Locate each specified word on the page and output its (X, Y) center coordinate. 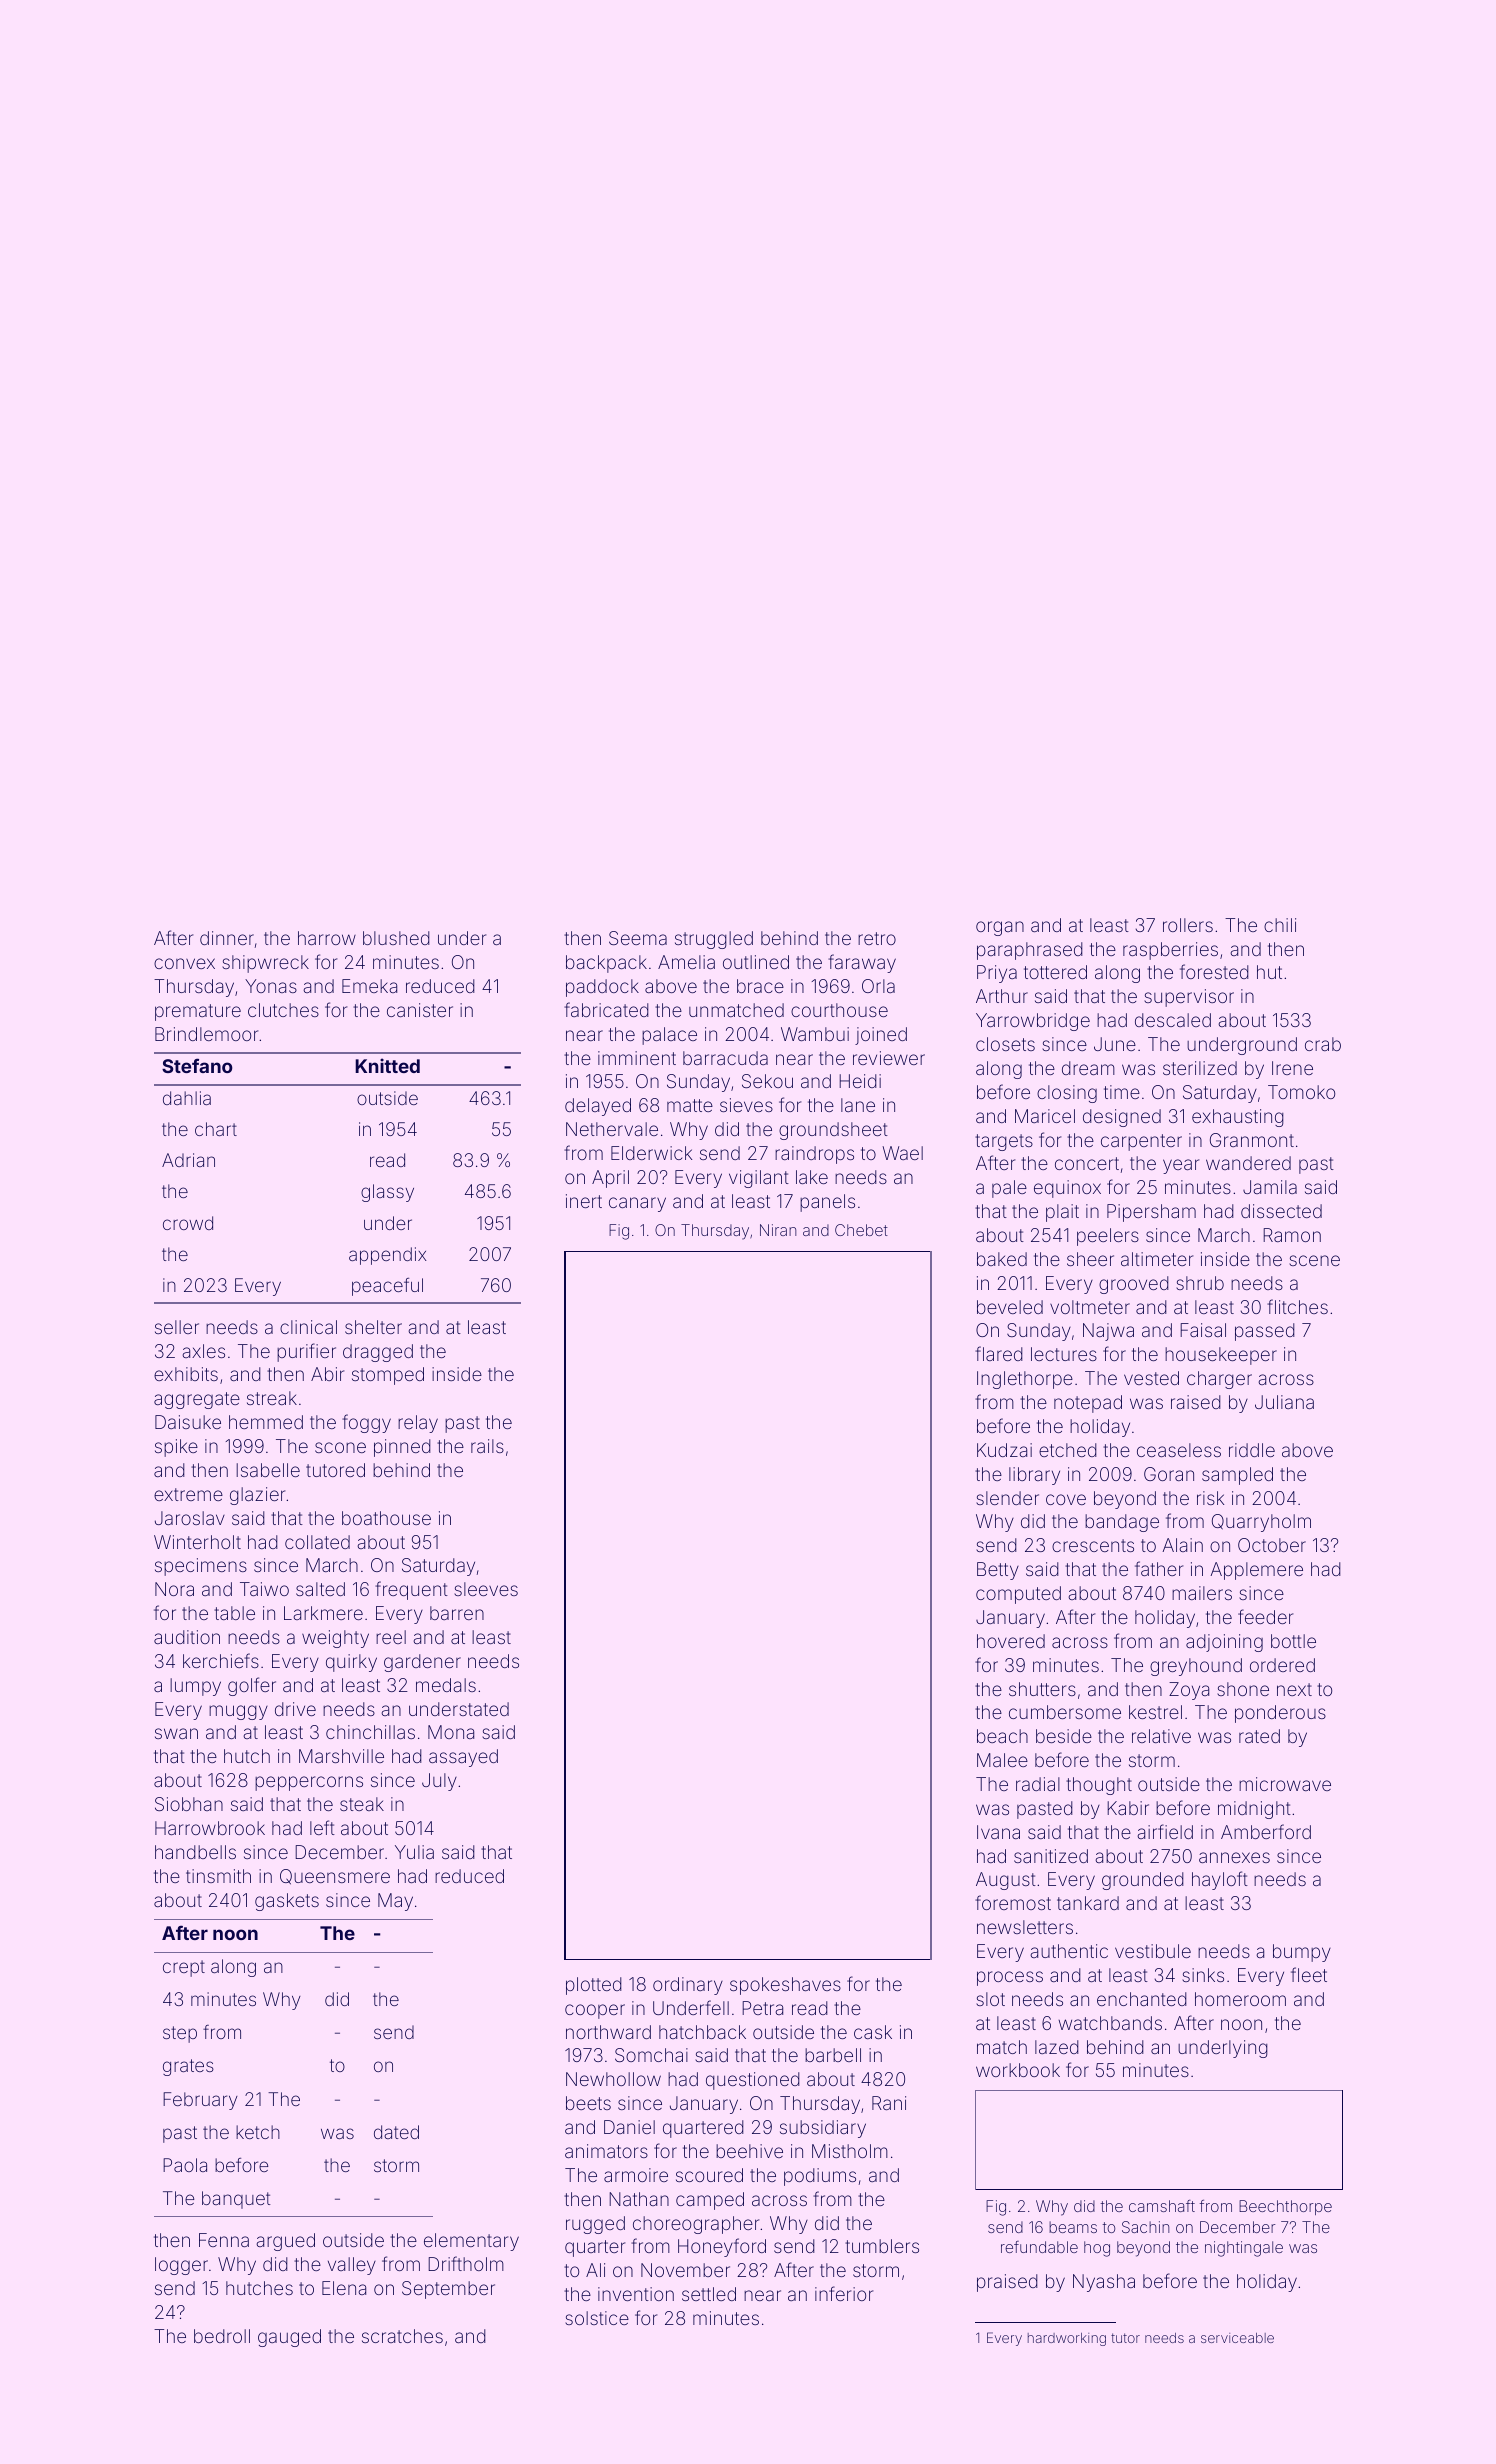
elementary (471, 2242)
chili (1280, 925)
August (1006, 1881)
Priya (997, 974)
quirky (351, 1663)
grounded (1143, 1881)
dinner (227, 938)
